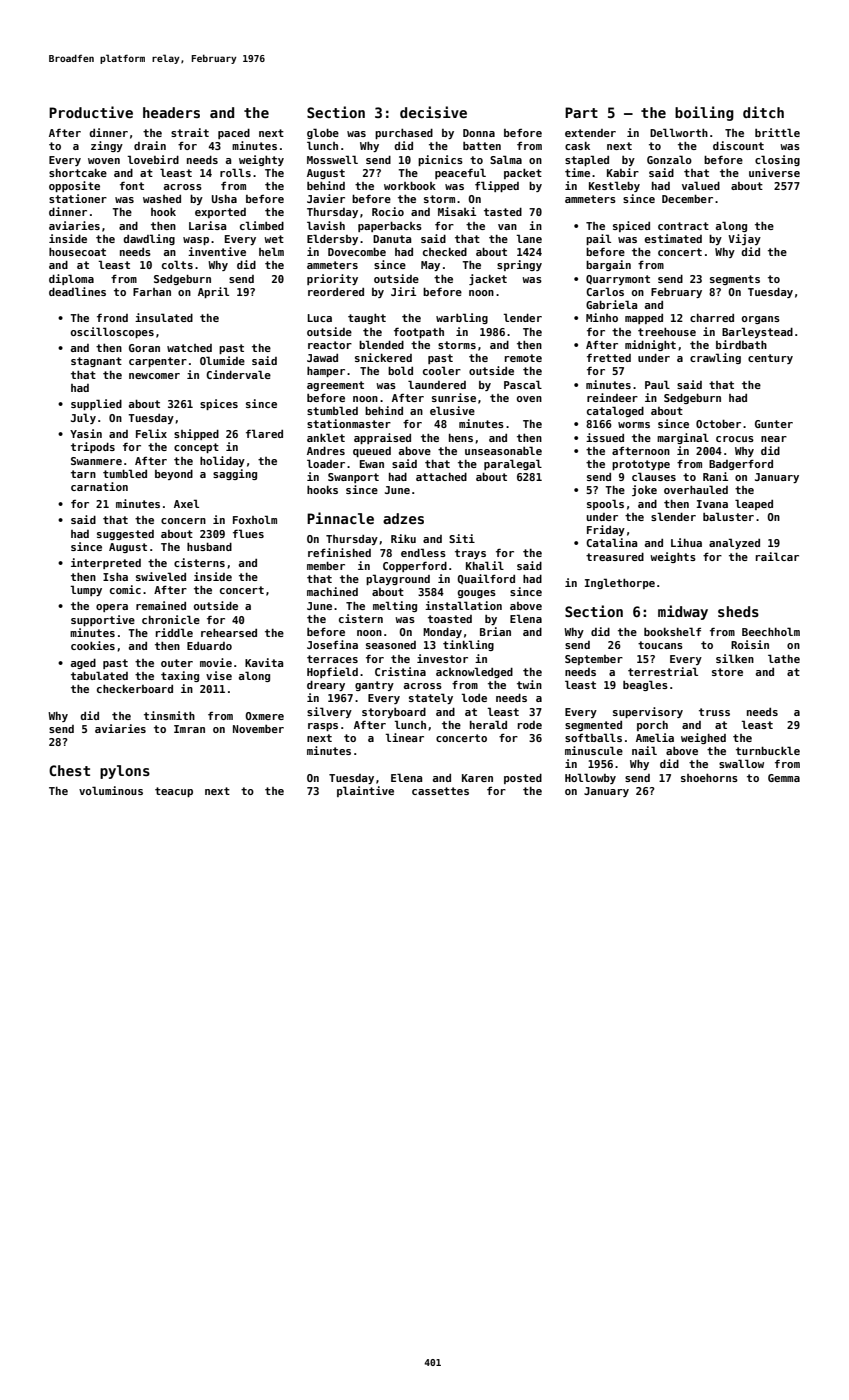  I want to click on cassettes, so click(440, 791).
